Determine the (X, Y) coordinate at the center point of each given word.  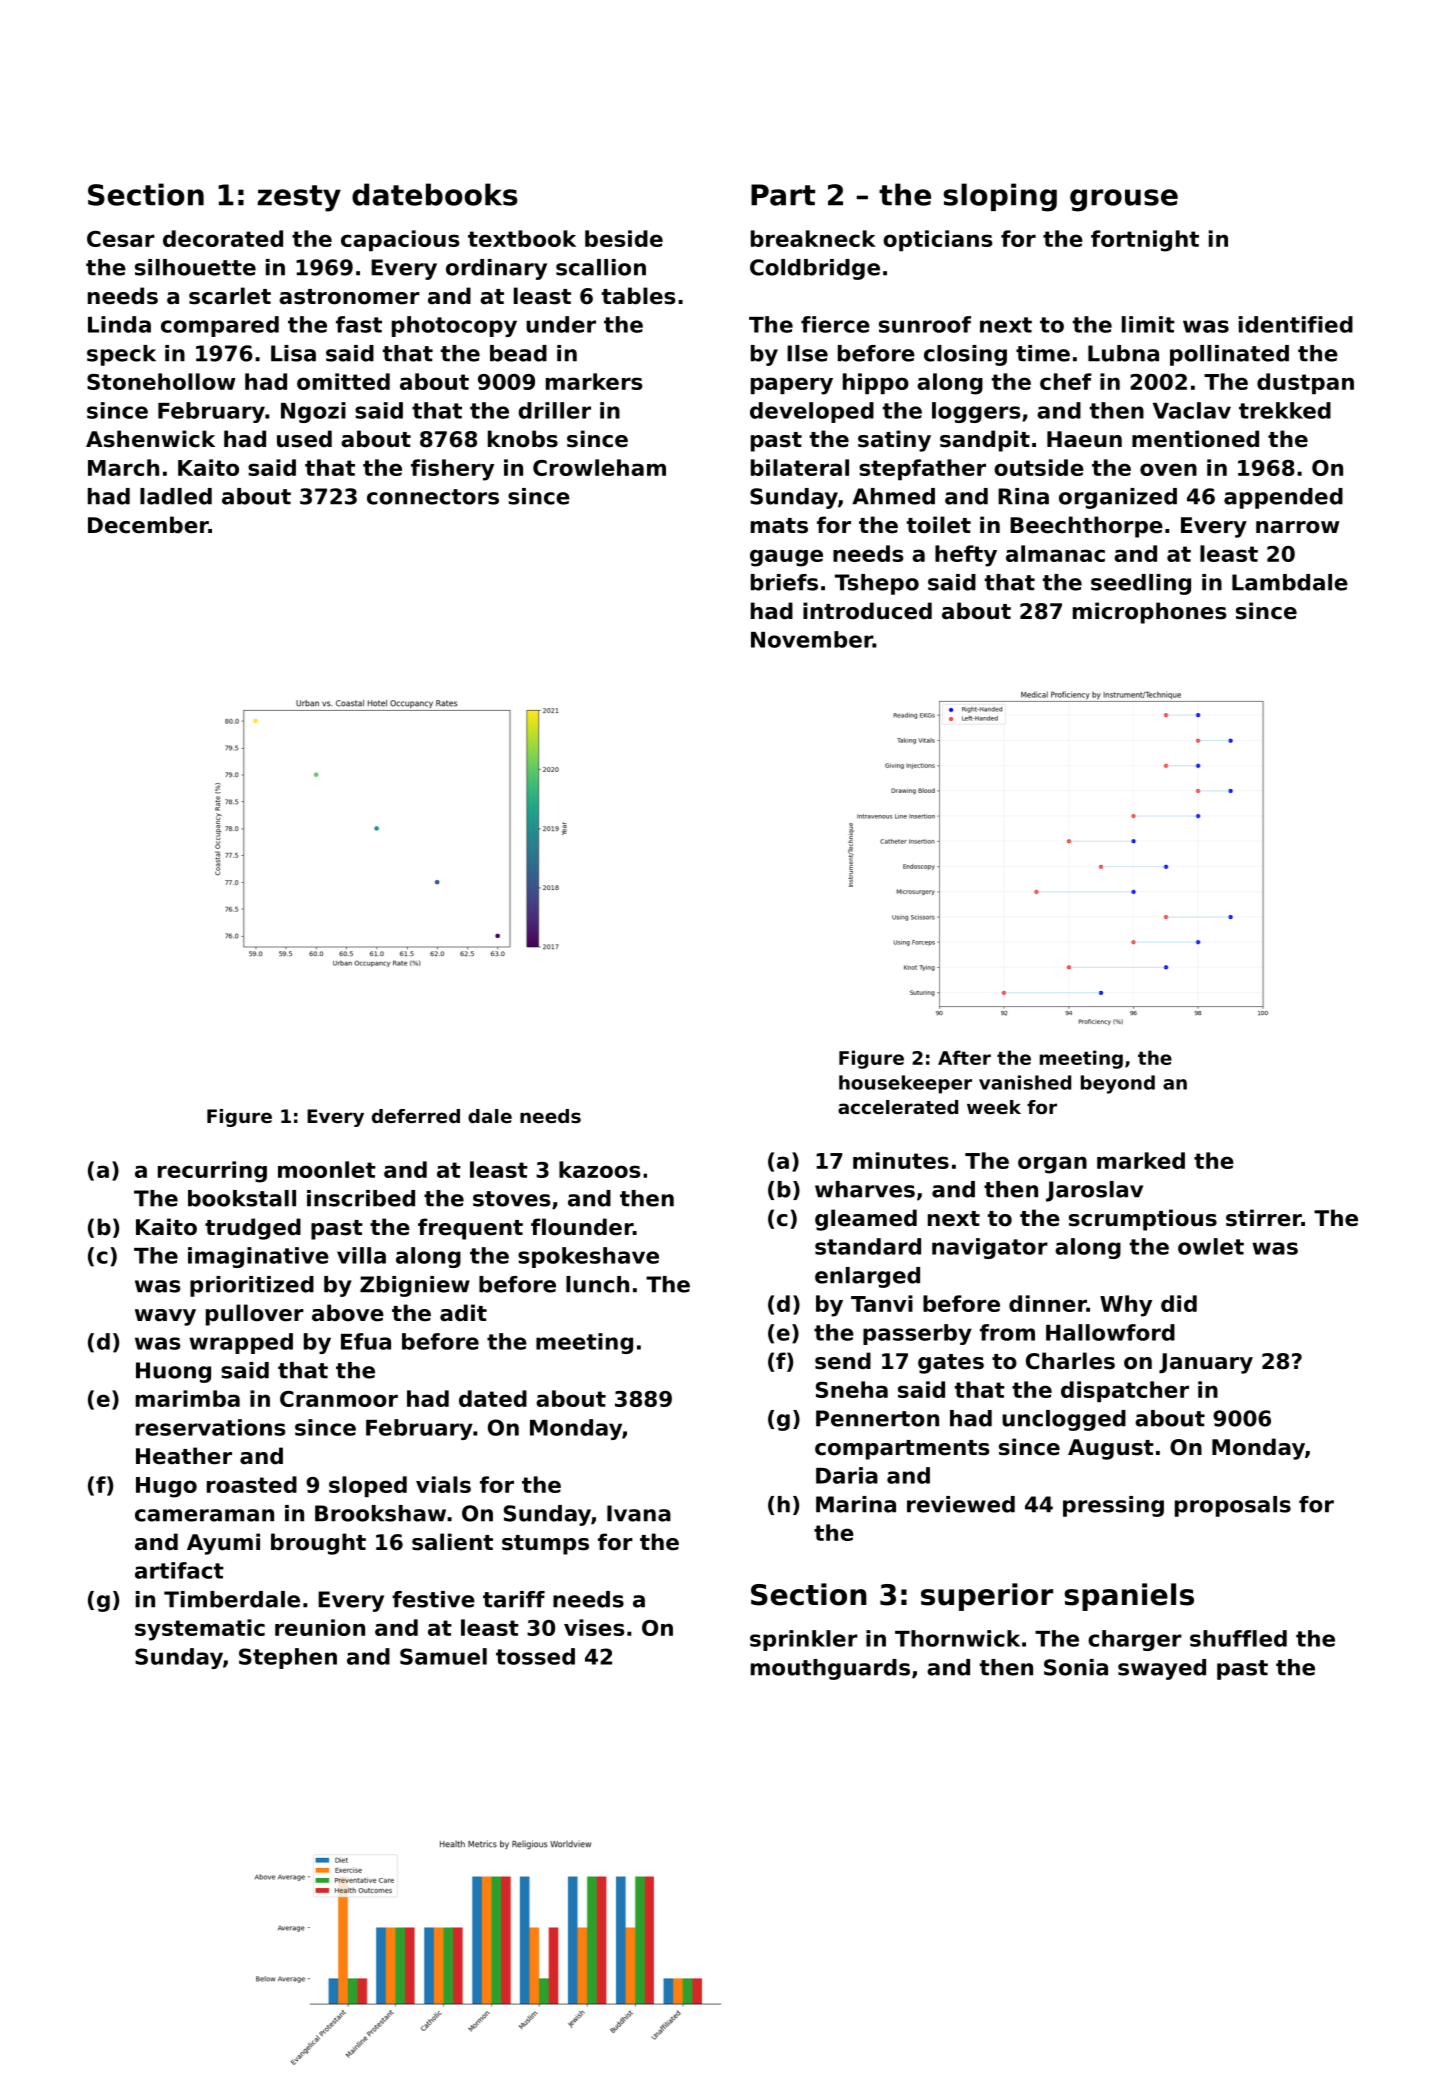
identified (1296, 324)
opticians (938, 240)
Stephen (288, 1658)
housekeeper (905, 1084)
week (994, 1107)
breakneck (813, 238)
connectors (433, 497)
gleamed (866, 1220)
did (1179, 1303)
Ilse (807, 353)
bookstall (242, 1198)
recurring (212, 1172)
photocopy (454, 326)
